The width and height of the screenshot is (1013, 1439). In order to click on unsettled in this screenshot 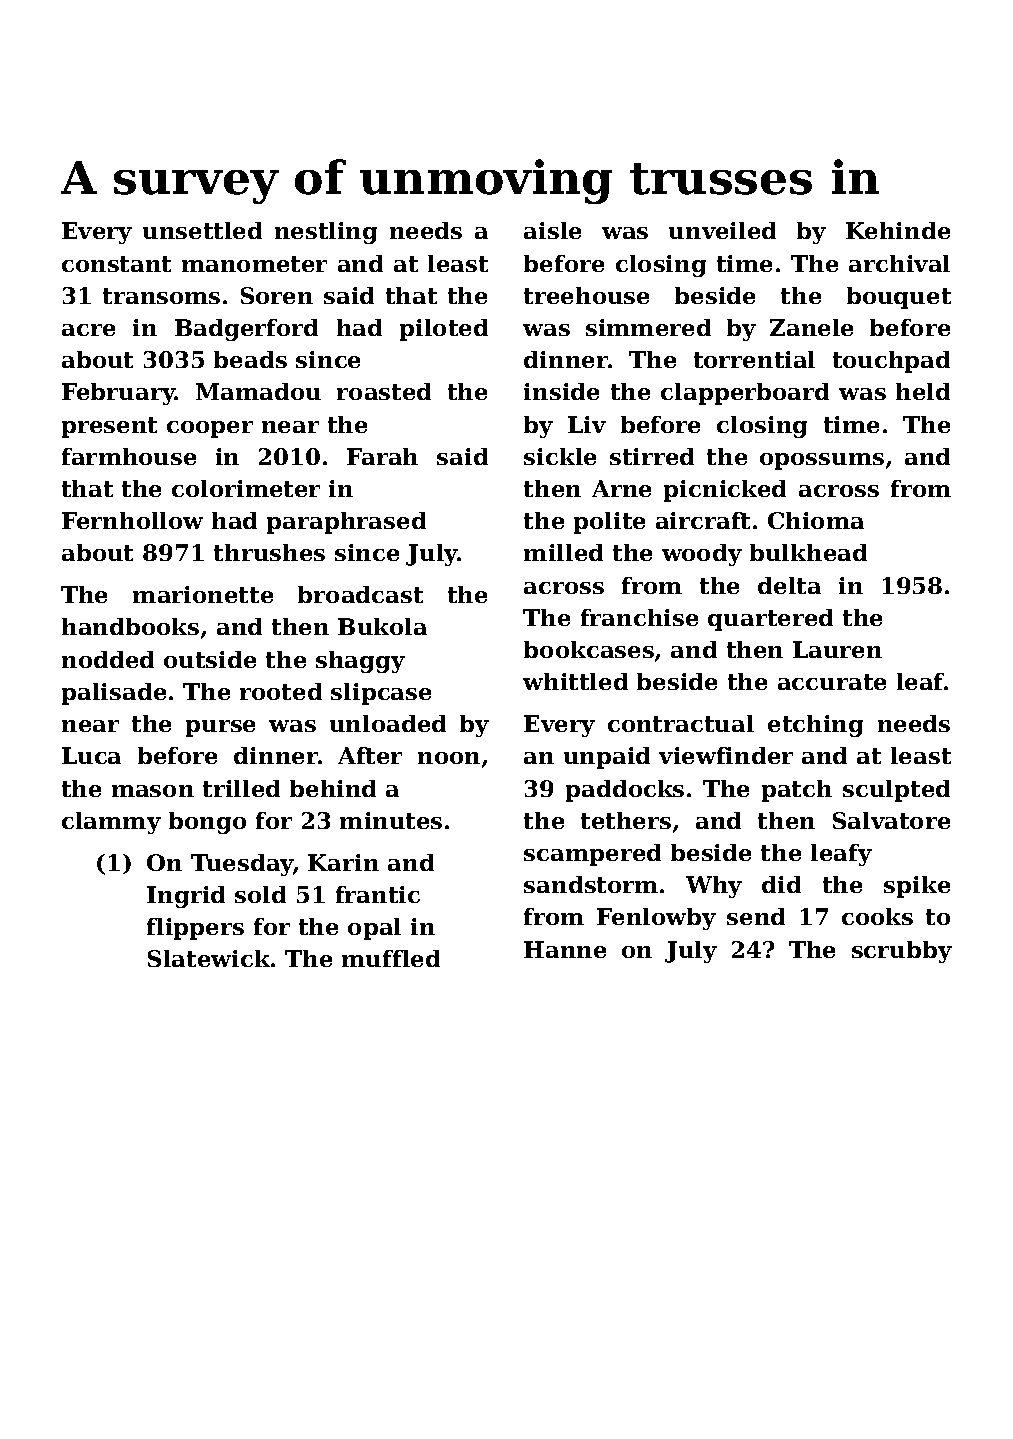, I will do `click(202, 230)`.
